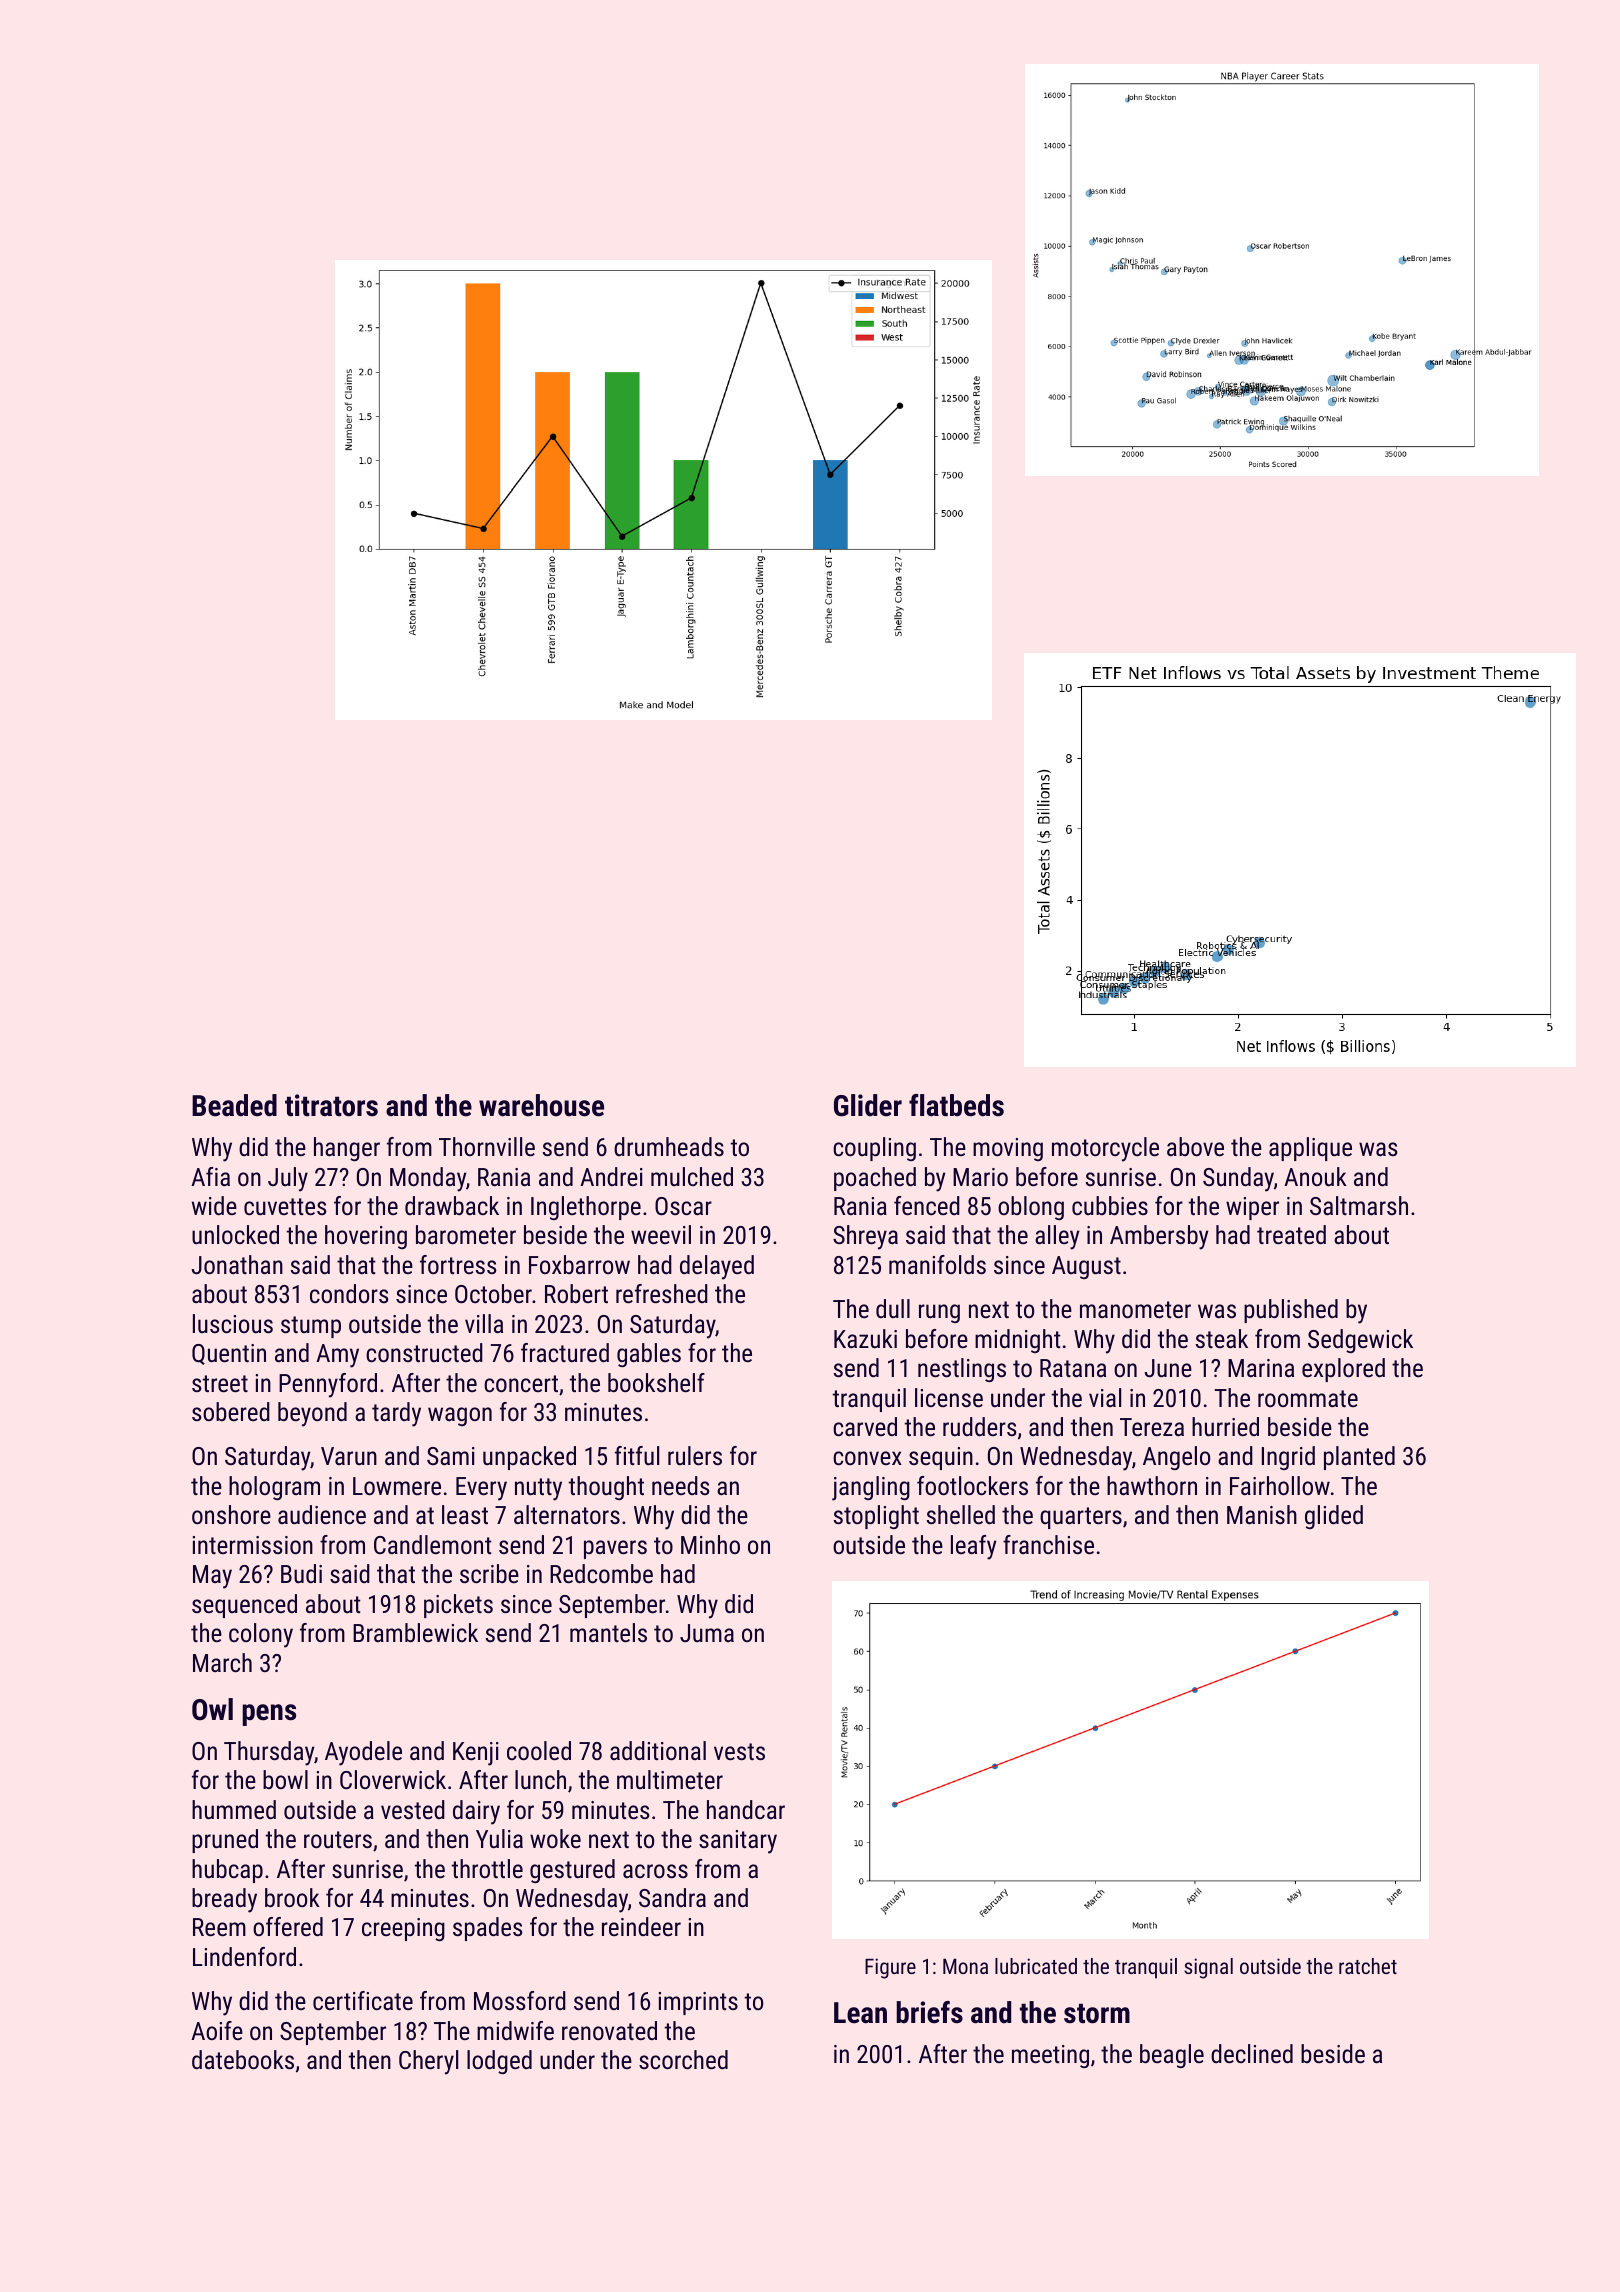 Image resolution: width=1620 pixels, height=2292 pixels. I want to click on above, so click(1195, 1146).
